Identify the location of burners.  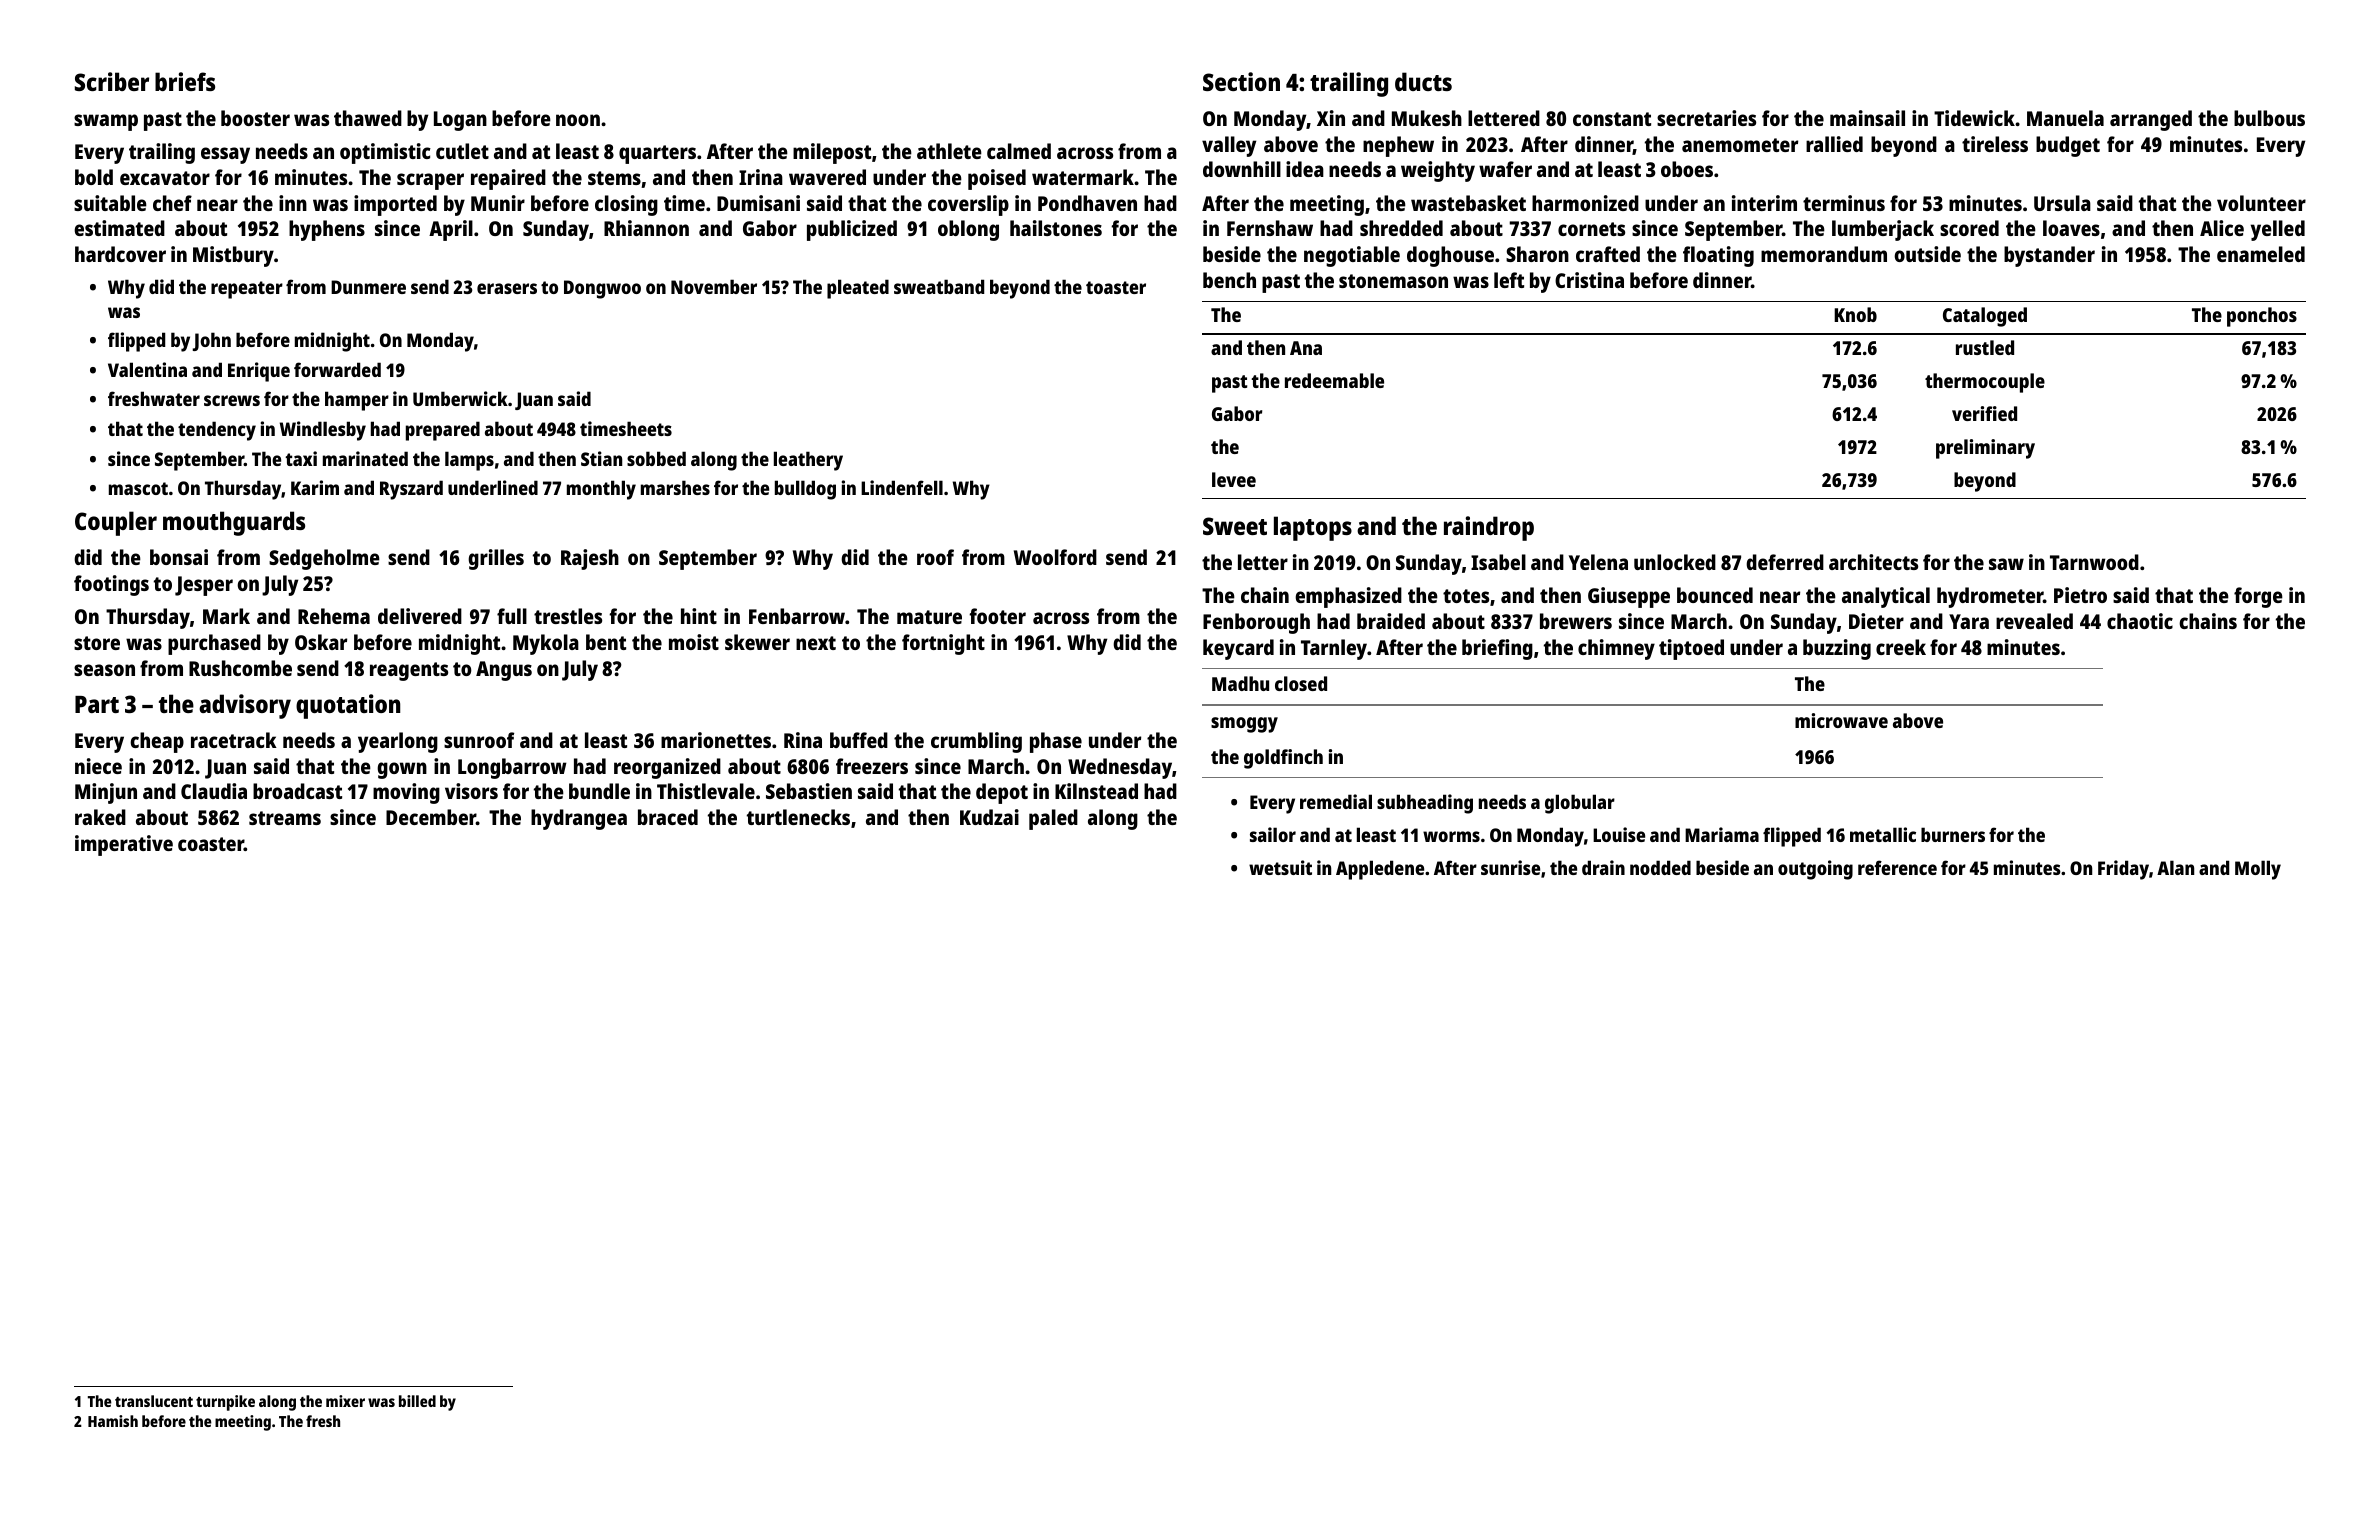
(1953, 834).
